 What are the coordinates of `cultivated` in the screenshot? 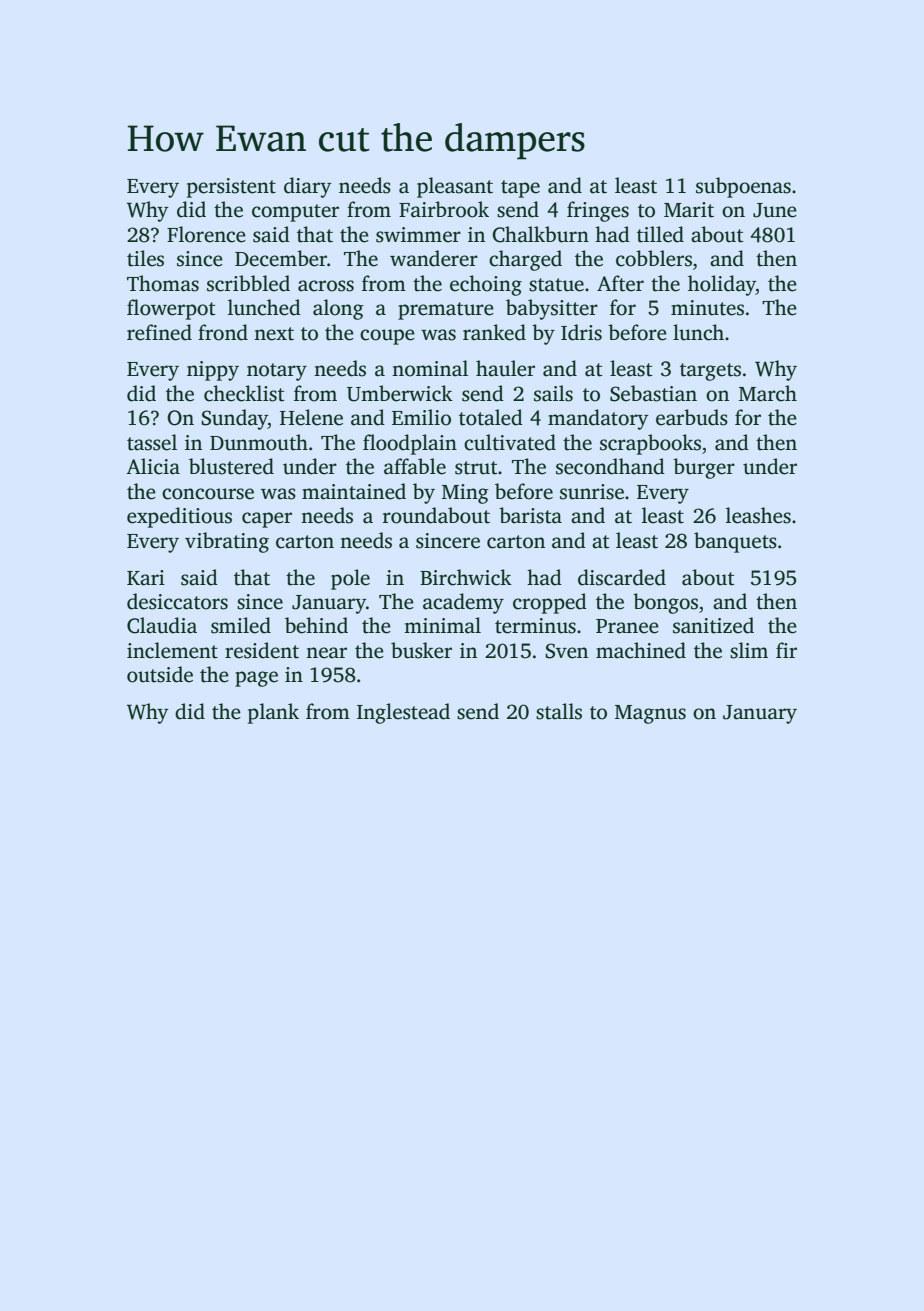 It's located at (510, 442).
